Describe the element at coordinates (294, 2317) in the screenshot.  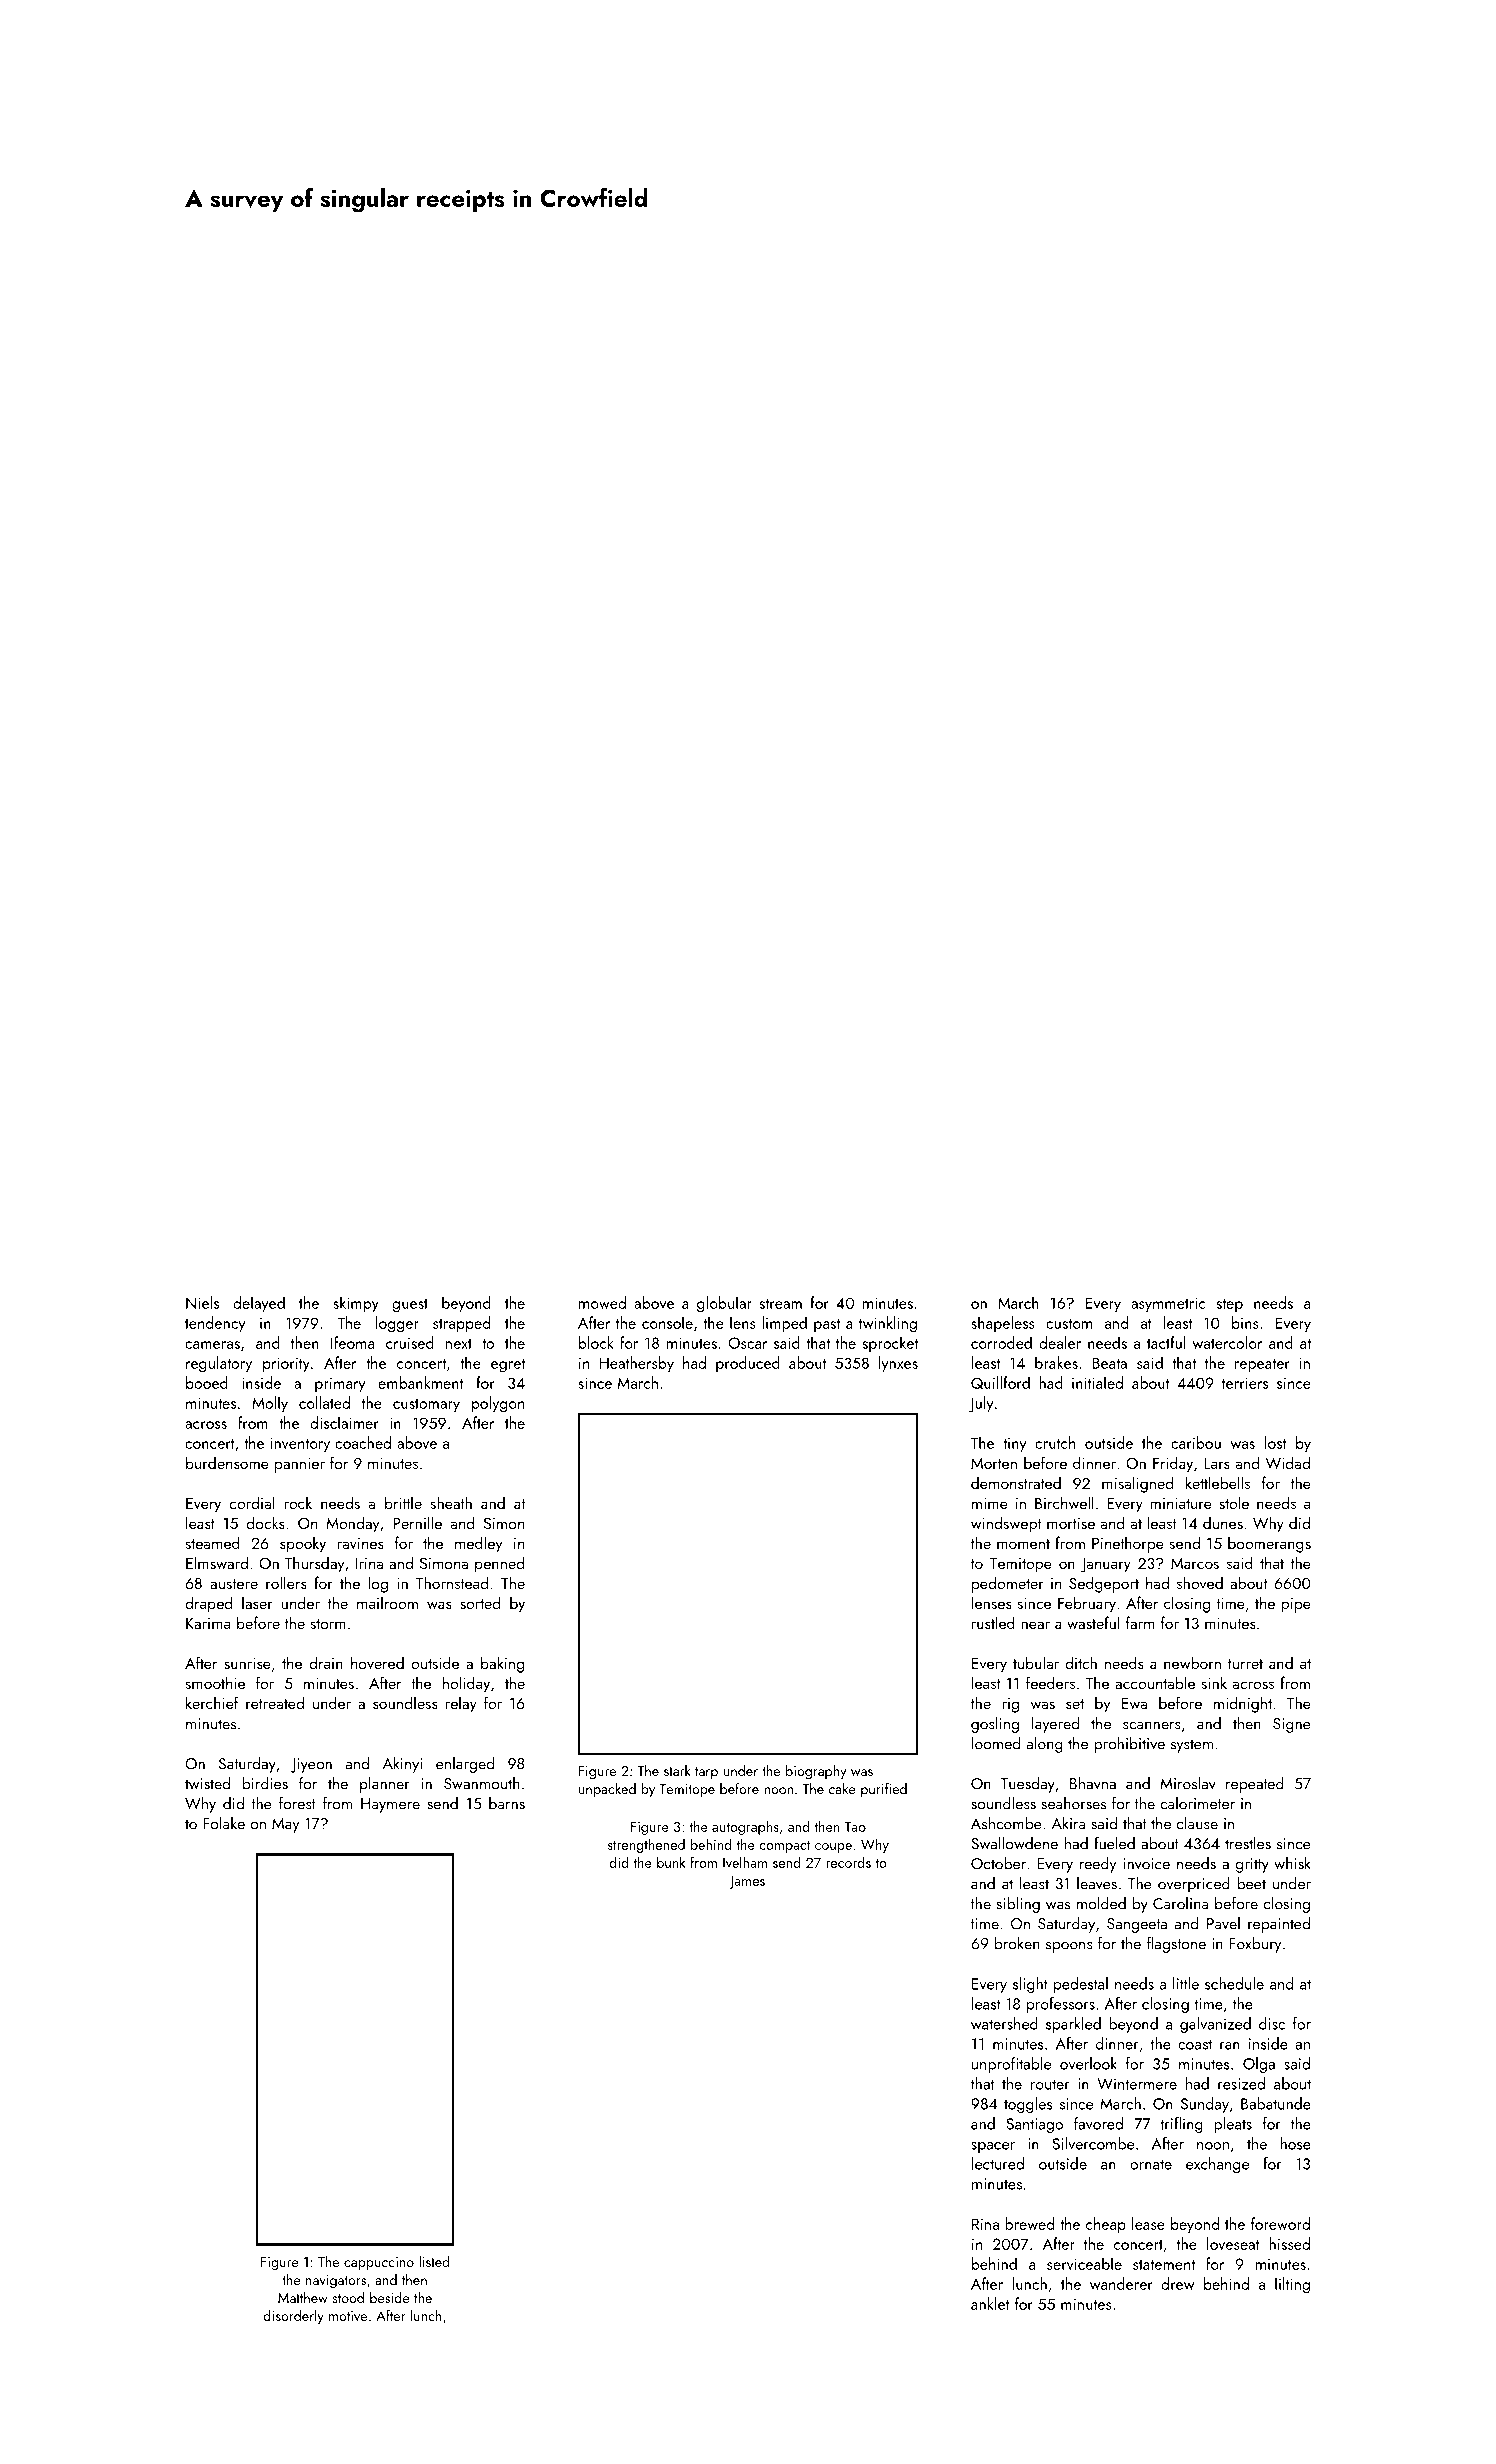
I see `disorderly` at that location.
